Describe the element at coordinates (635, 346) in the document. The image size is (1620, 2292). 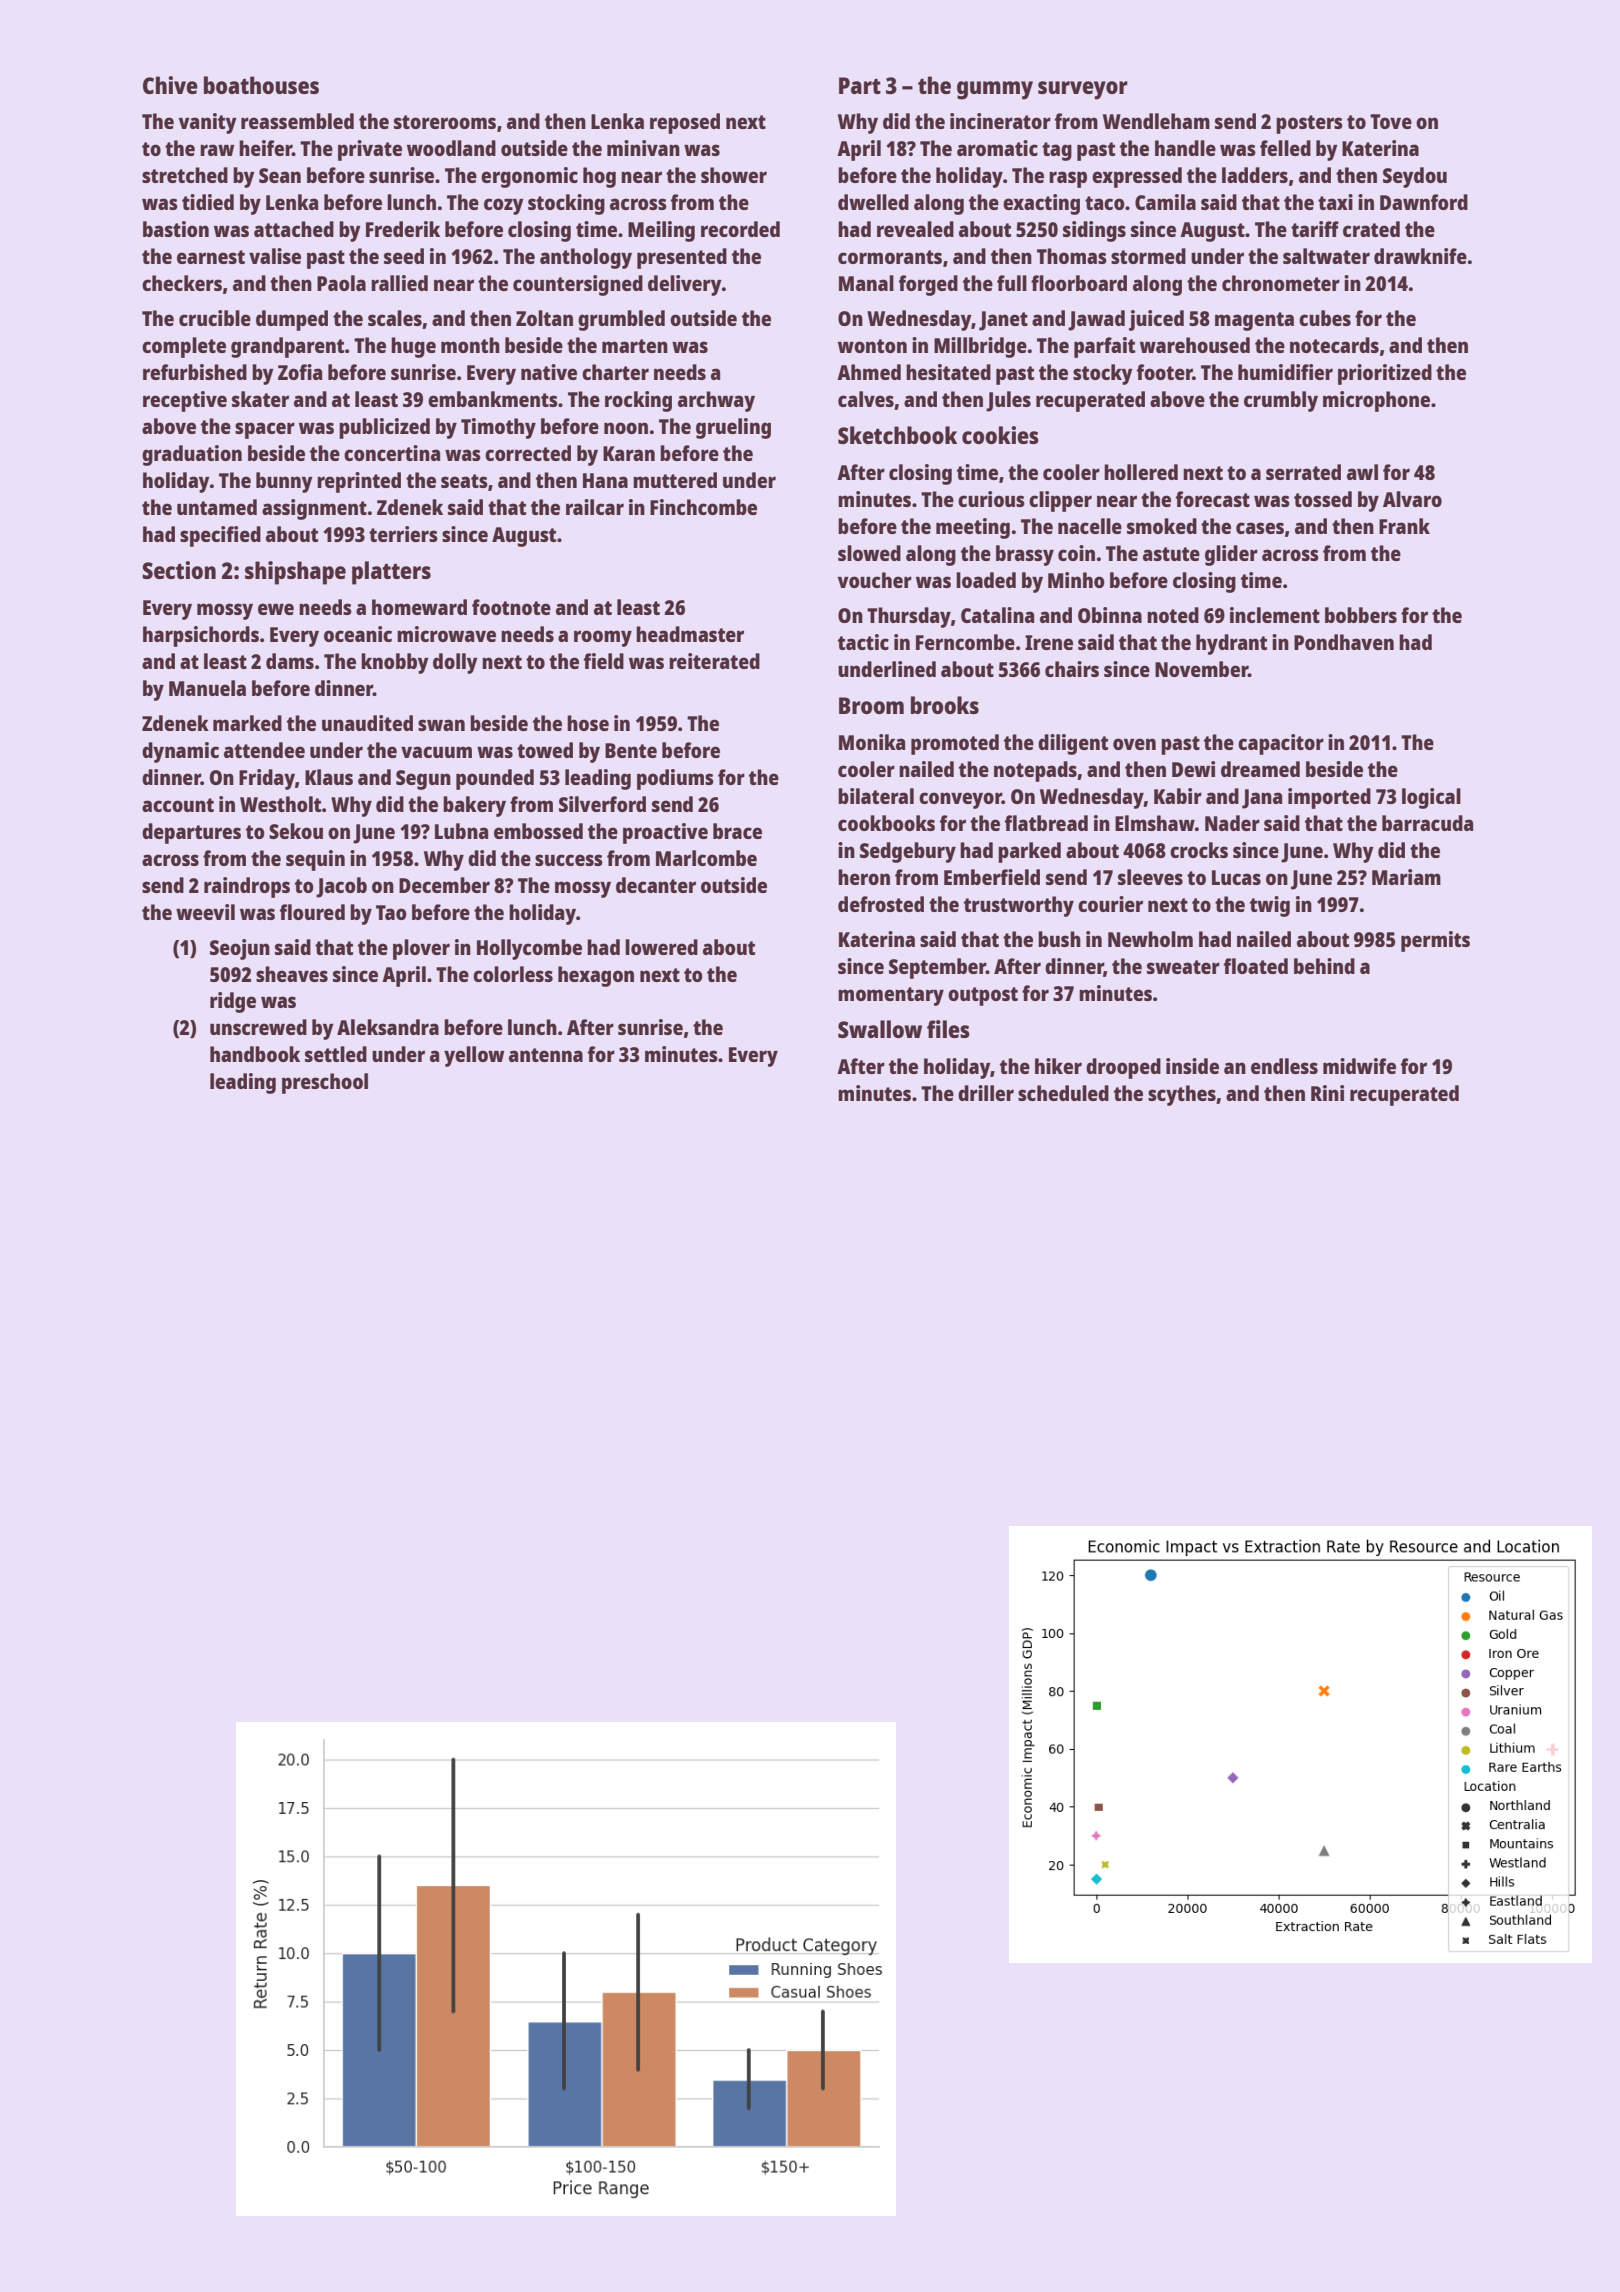
I see `marten` at that location.
